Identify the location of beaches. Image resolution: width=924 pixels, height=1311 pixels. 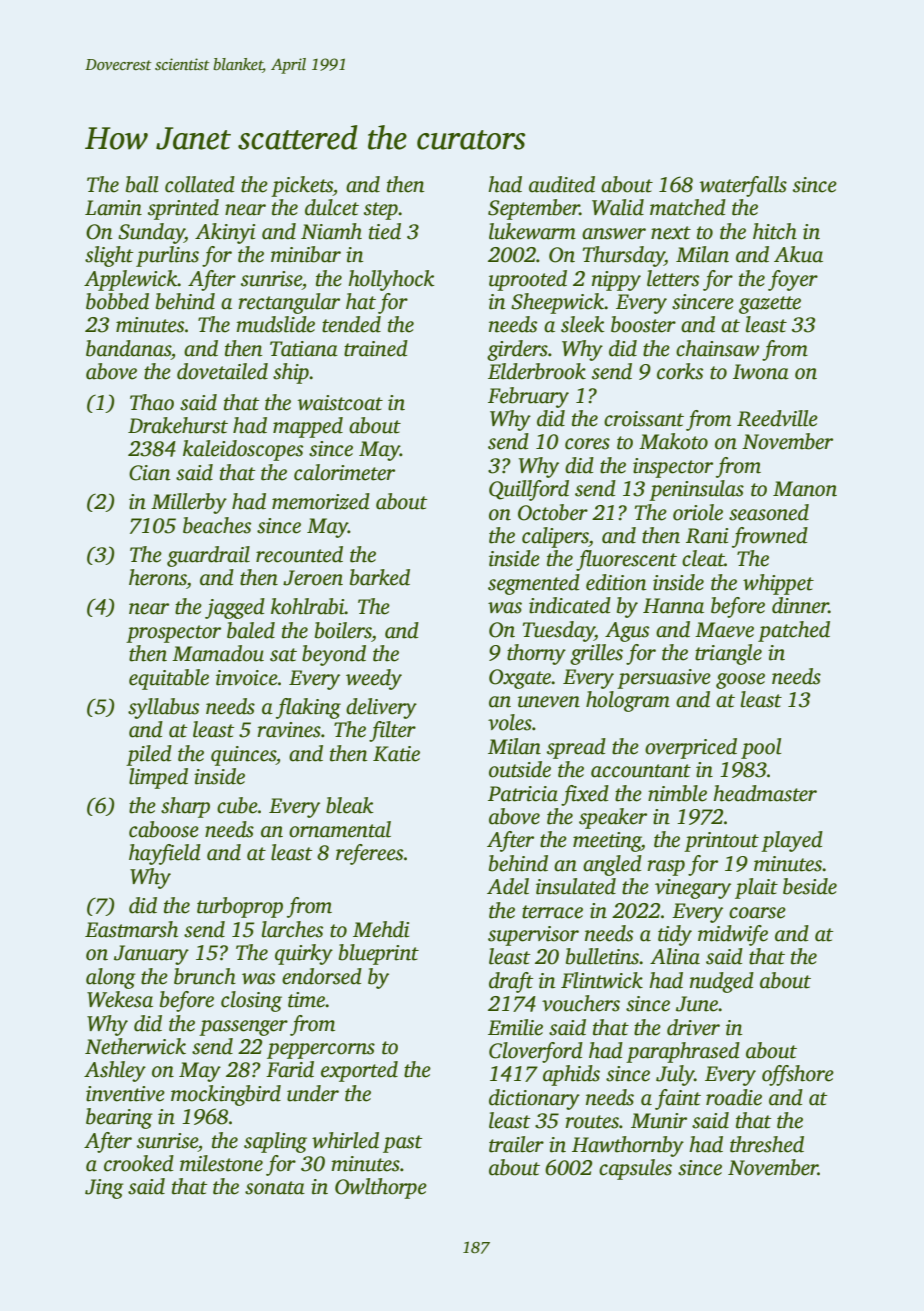
(217, 525).
